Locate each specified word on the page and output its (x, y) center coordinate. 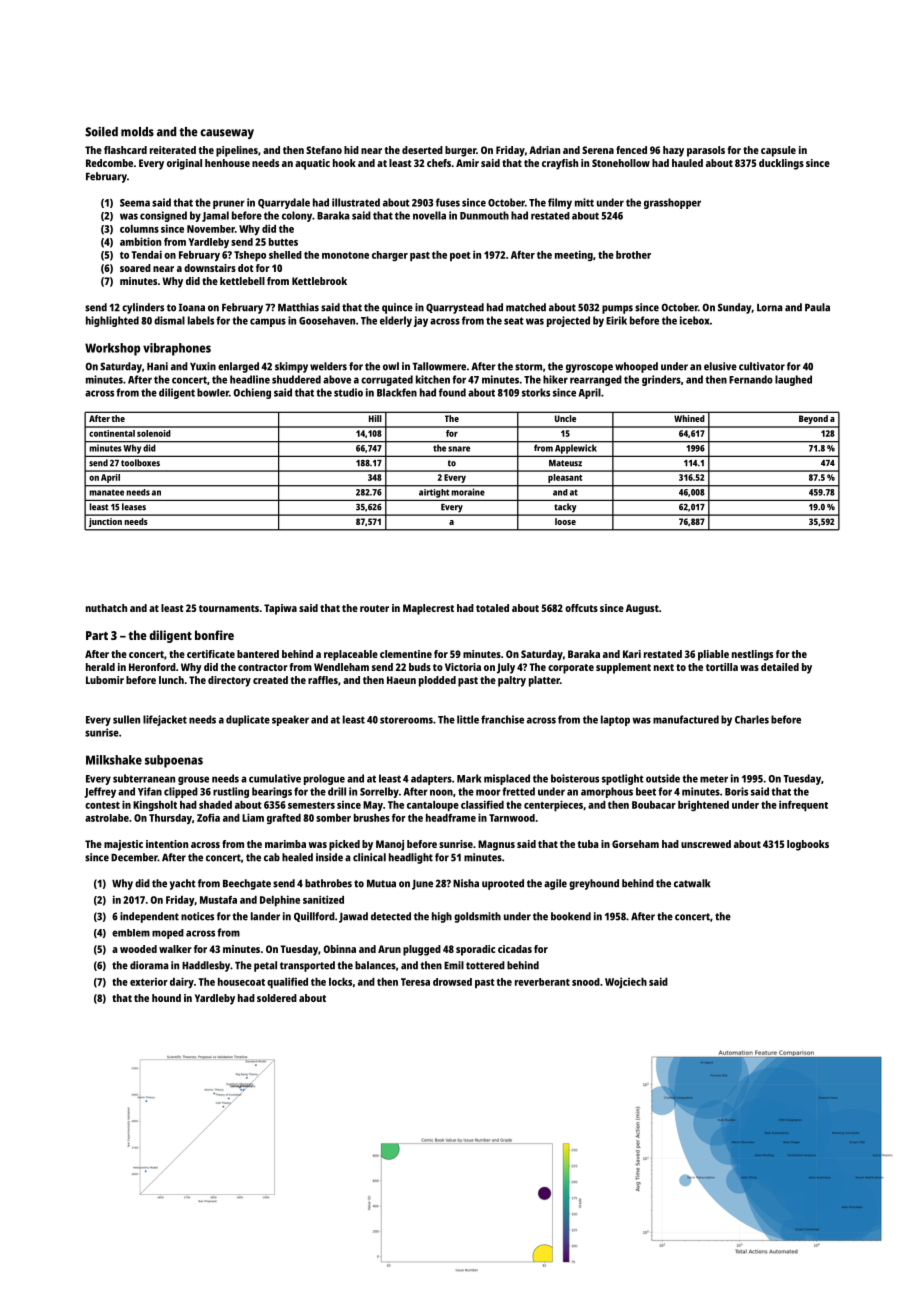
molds (137, 132)
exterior (149, 982)
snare (459, 449)
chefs (439, 163)
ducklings (781, 164)
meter (714, 779)
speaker (290, 720)
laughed (793, 380)
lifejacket (165, 720)
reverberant (542, 982)
